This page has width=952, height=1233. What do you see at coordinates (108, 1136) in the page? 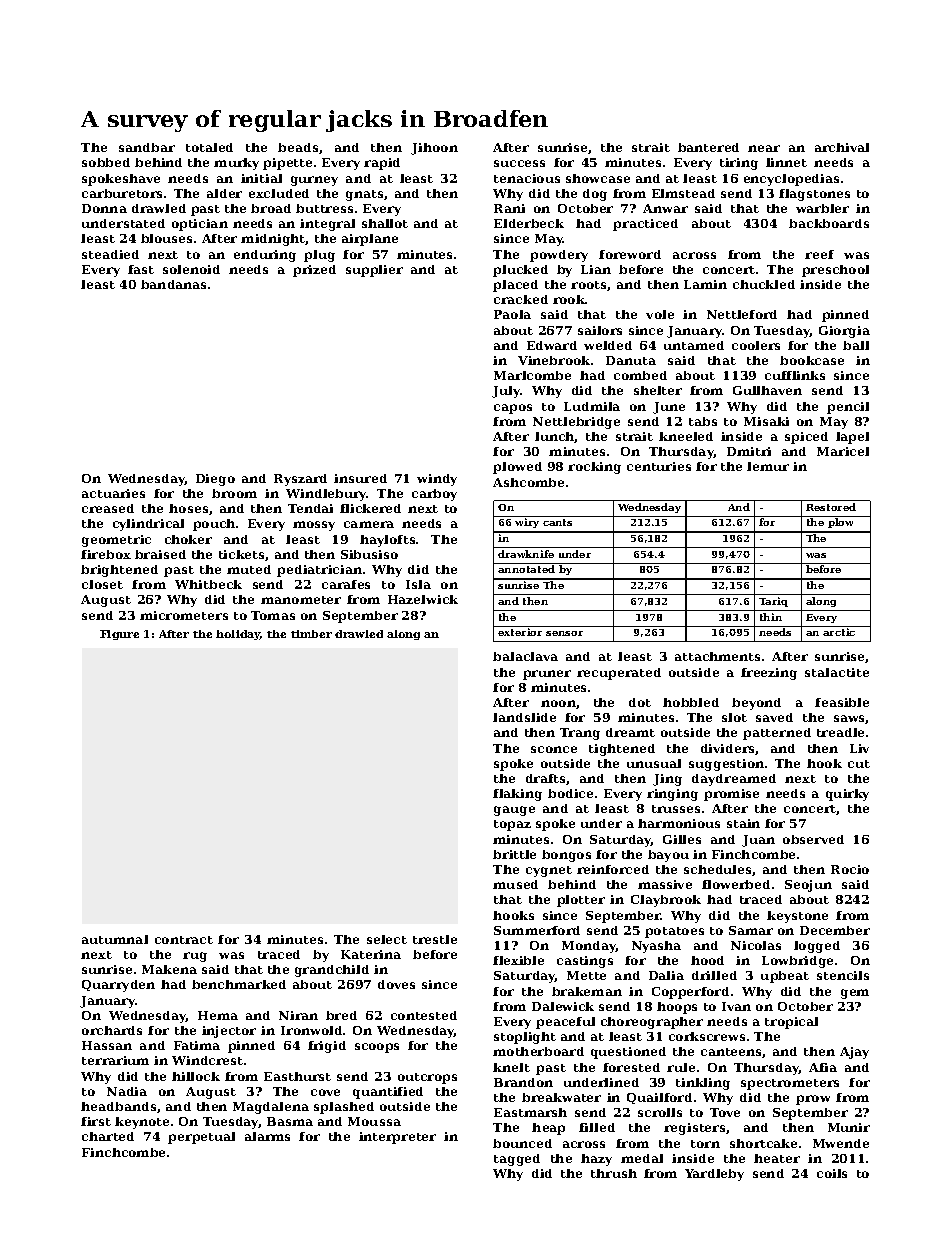
I see `charted` at bounding box center [108, 1136].
